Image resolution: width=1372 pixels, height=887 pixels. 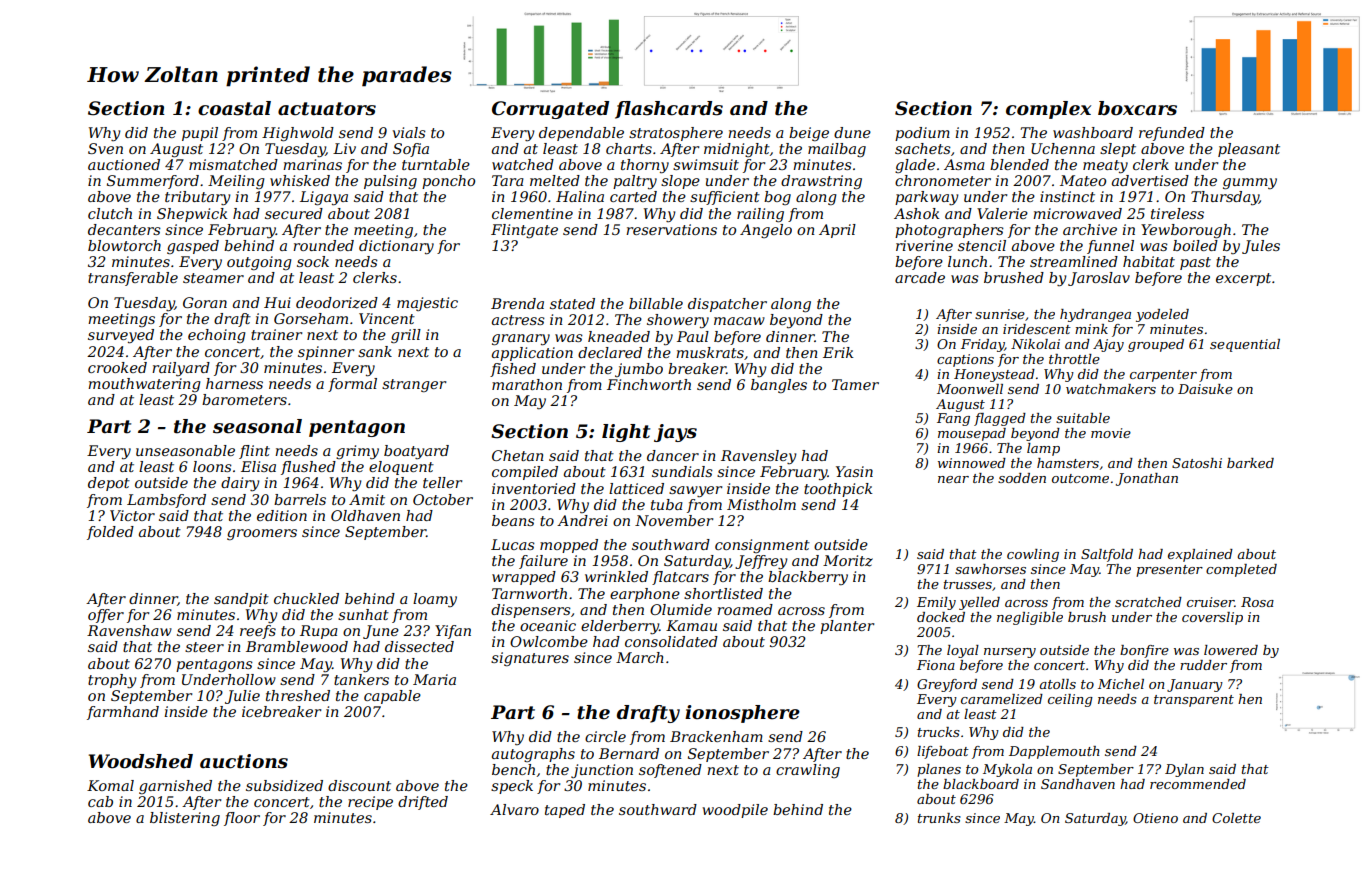 What do you see at coordinates (1162, 315) in the page?
I see `yodeled` at bounding box center [1162, 315].
